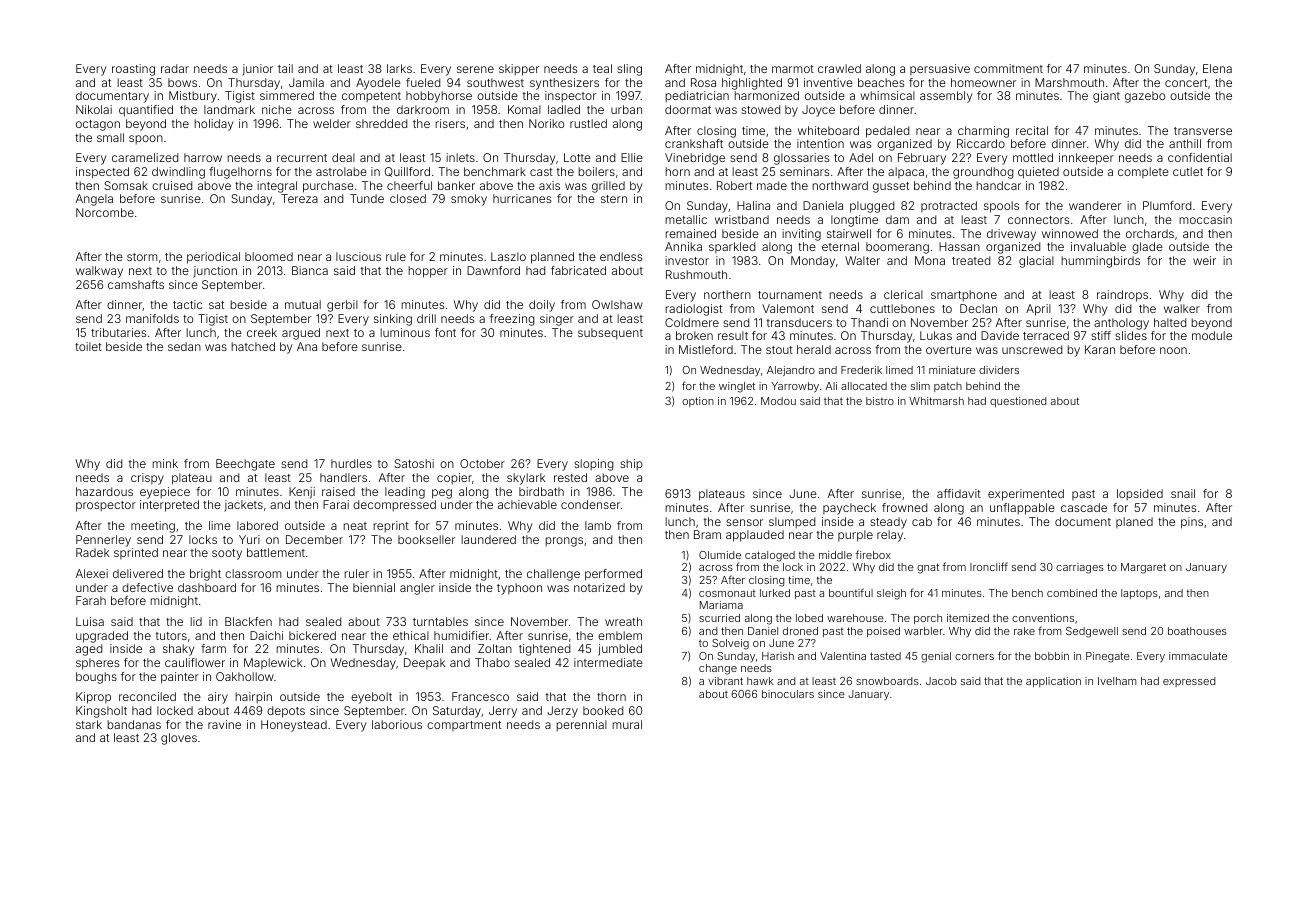 Image resolution: width=1308 pixels, height=924 pixels. Describe the element at coordinates (381, 123) in the screenshot. I see `shredded` at that location.
